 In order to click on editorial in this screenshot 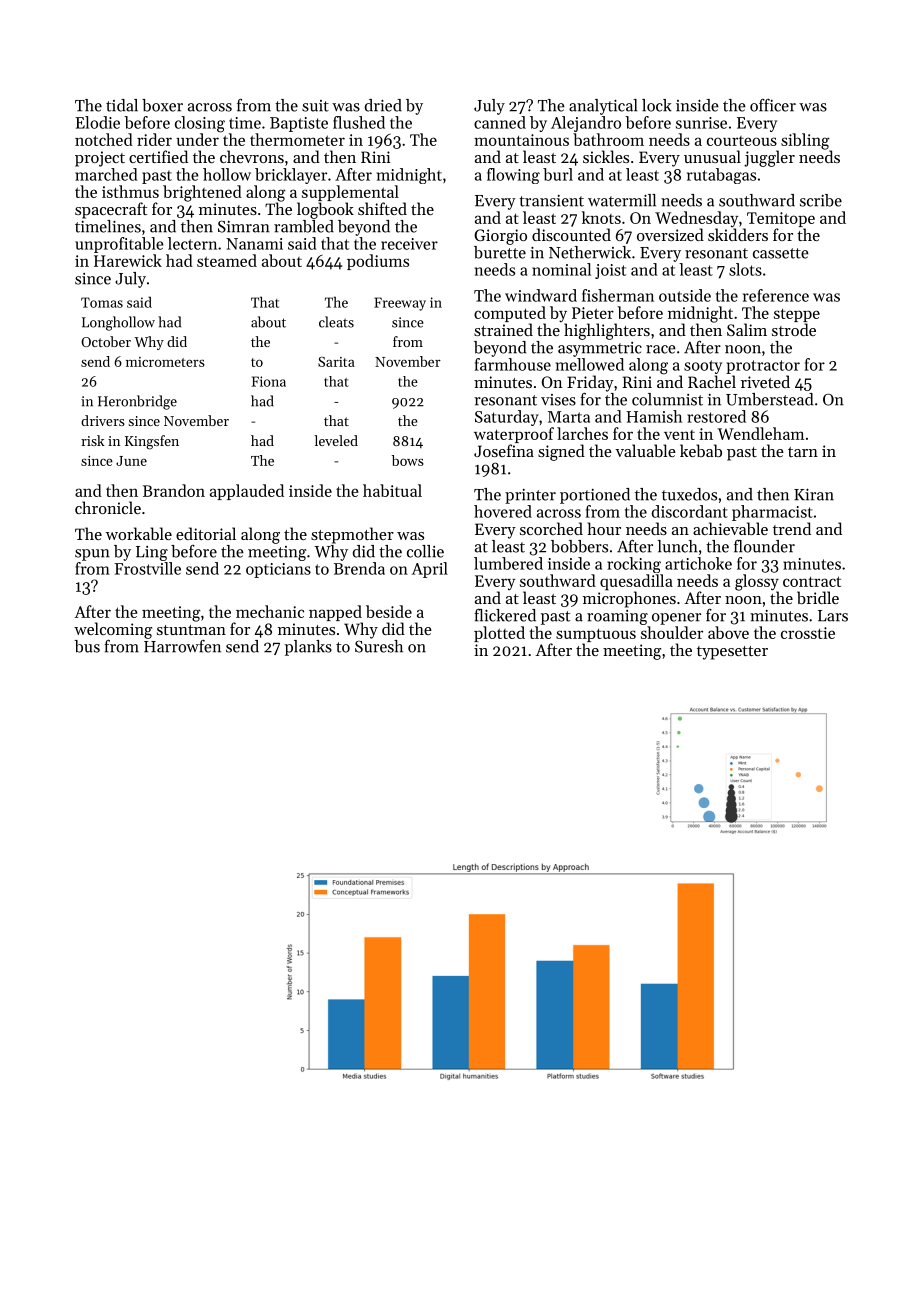, I will do `click(206, 533)`.
